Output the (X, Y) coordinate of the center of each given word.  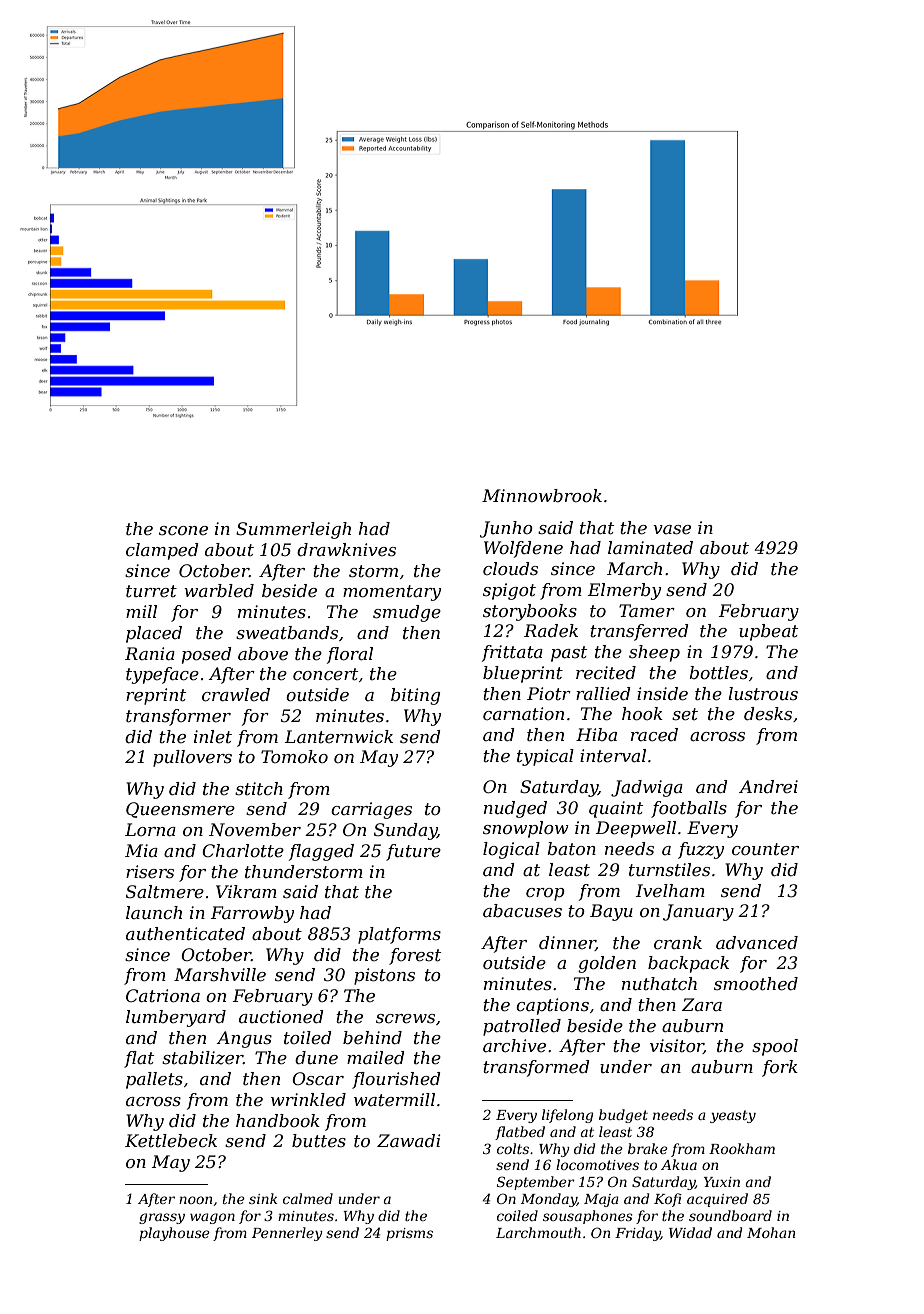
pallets (154, 1080)
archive (514, 1045)
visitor (677, 1046)
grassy (162, 1218)
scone (183, 530)
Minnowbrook (542, 495)
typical (545, 757)
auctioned (281, 1017)
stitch (259, 789)
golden (607, 964)
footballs (689, 809)
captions (552, 1006)
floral (350, 655)
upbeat (768, 632)
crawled (236, 695)
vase (672, 530)
